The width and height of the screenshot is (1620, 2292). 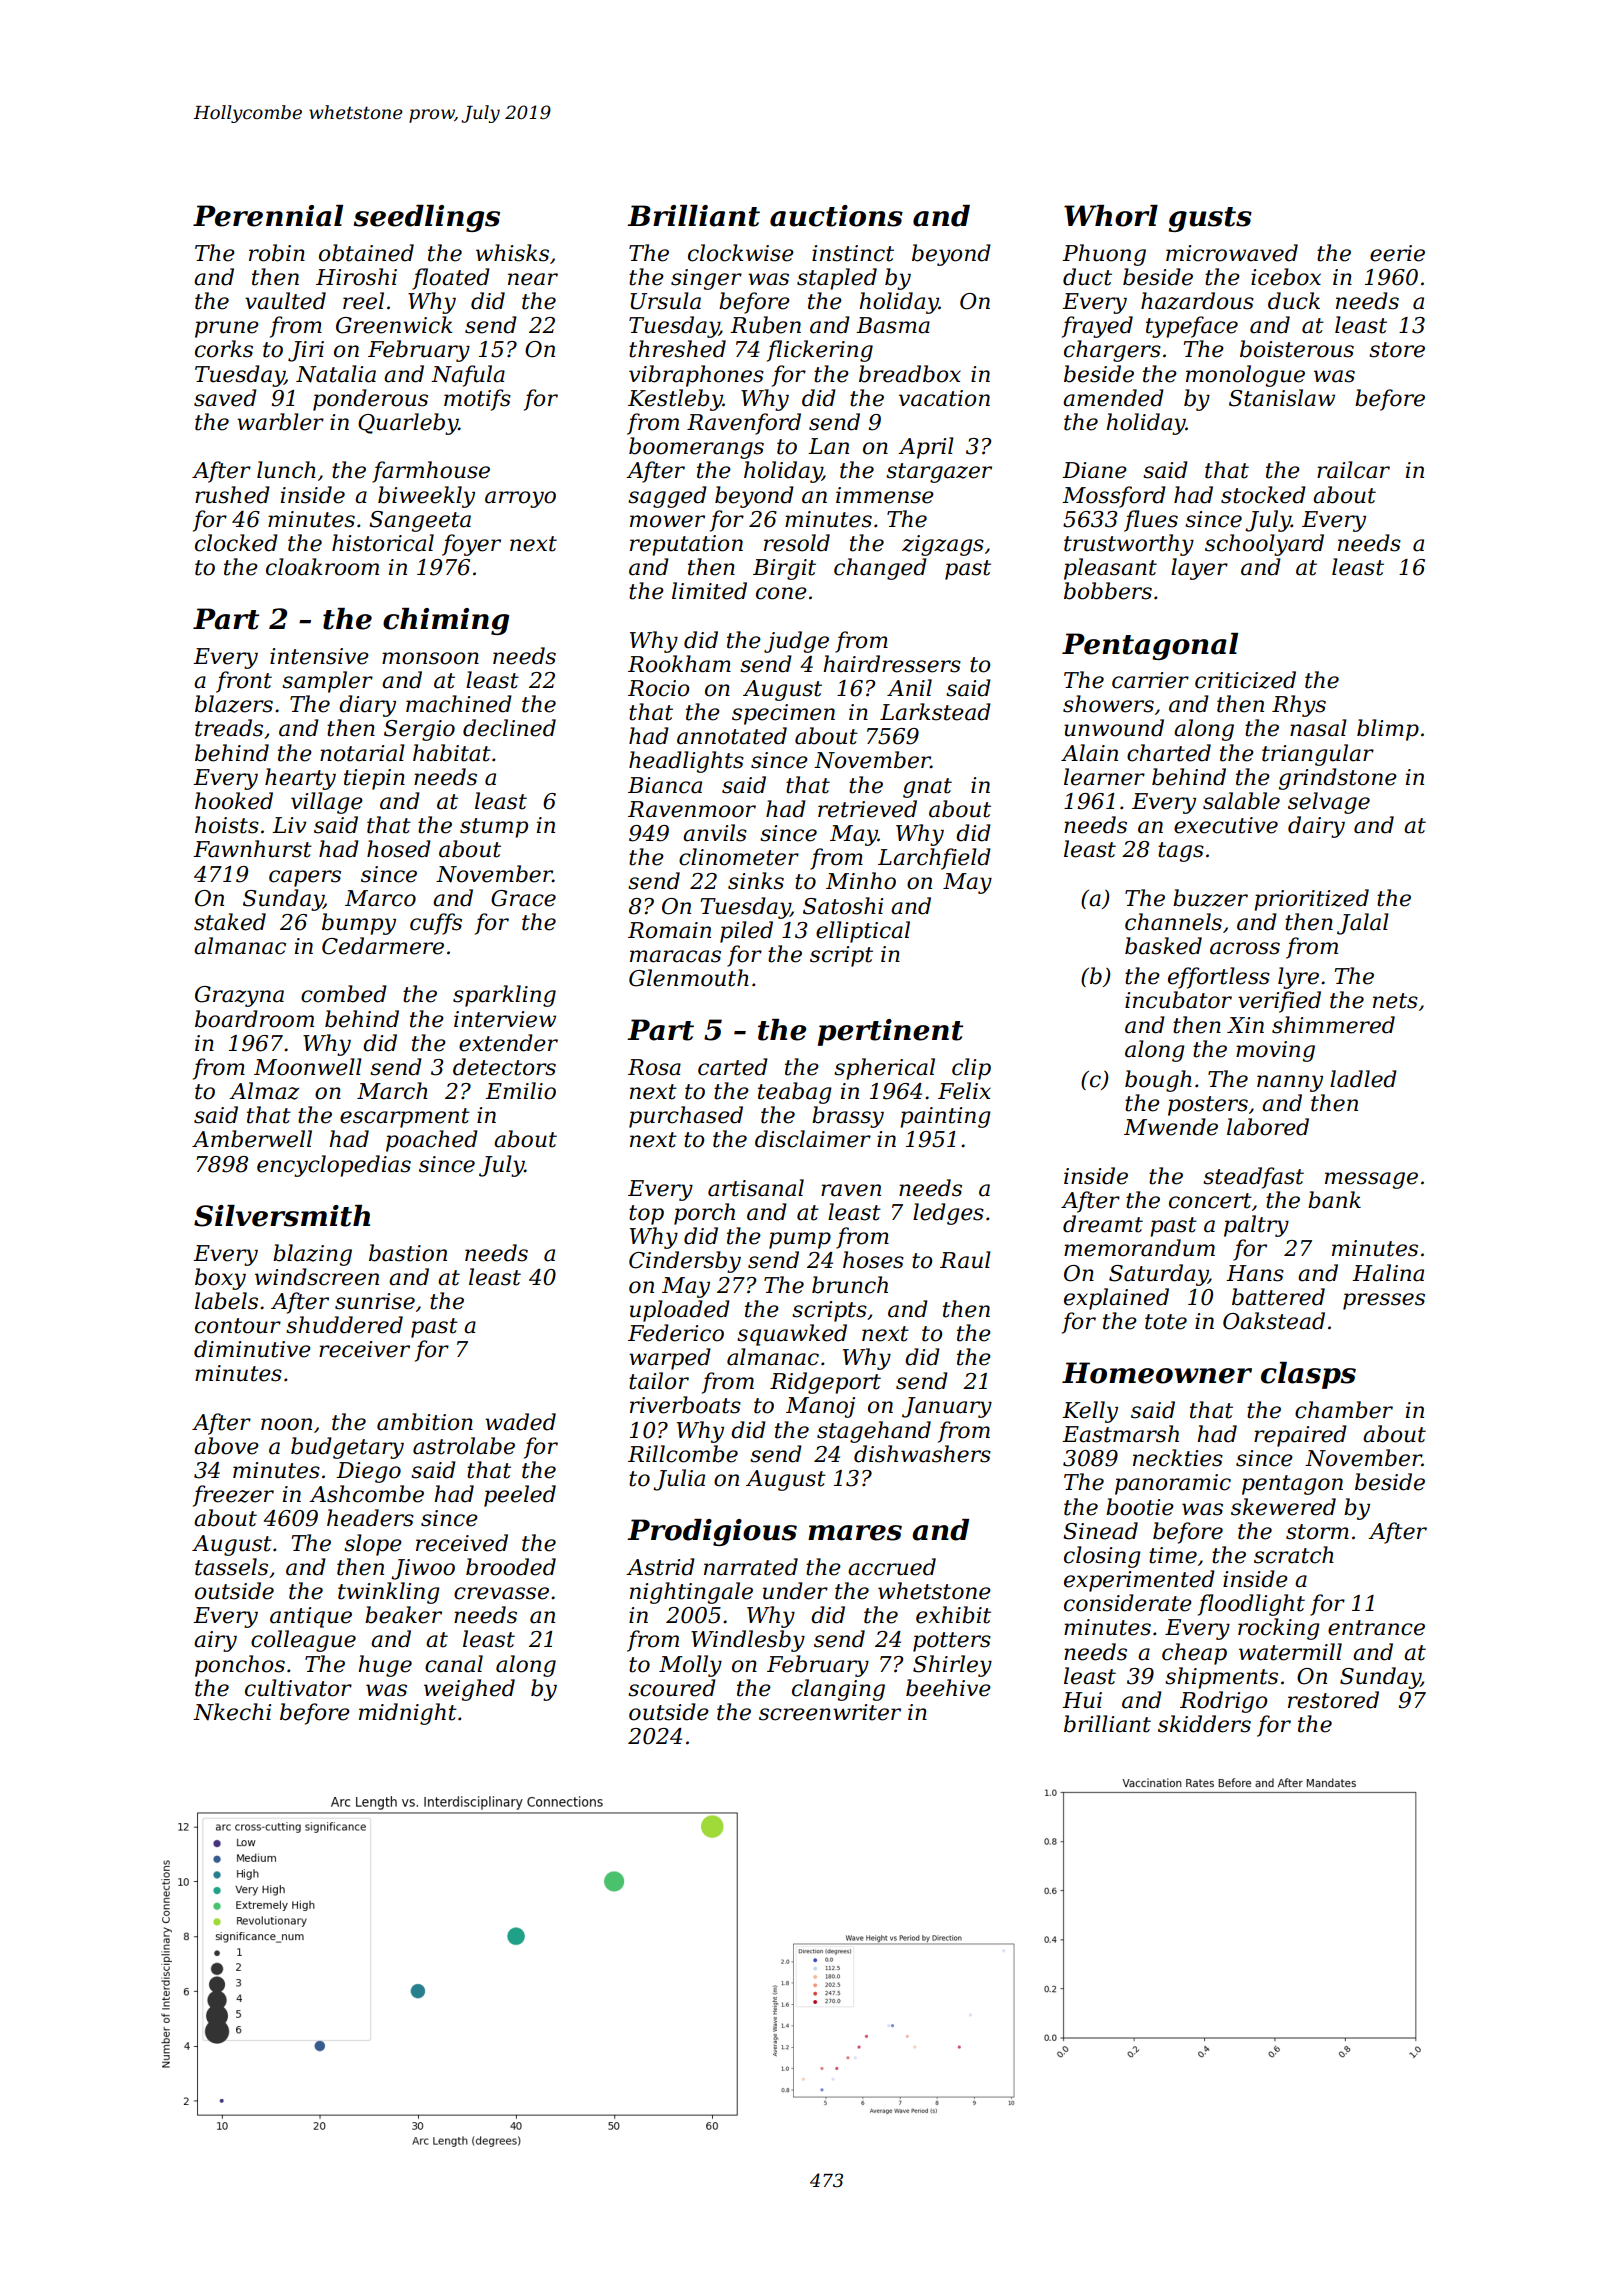 What do you see at coordinates (893, 325) in the screenshot?
I see `Basma` at bounding box center [893, 325].
